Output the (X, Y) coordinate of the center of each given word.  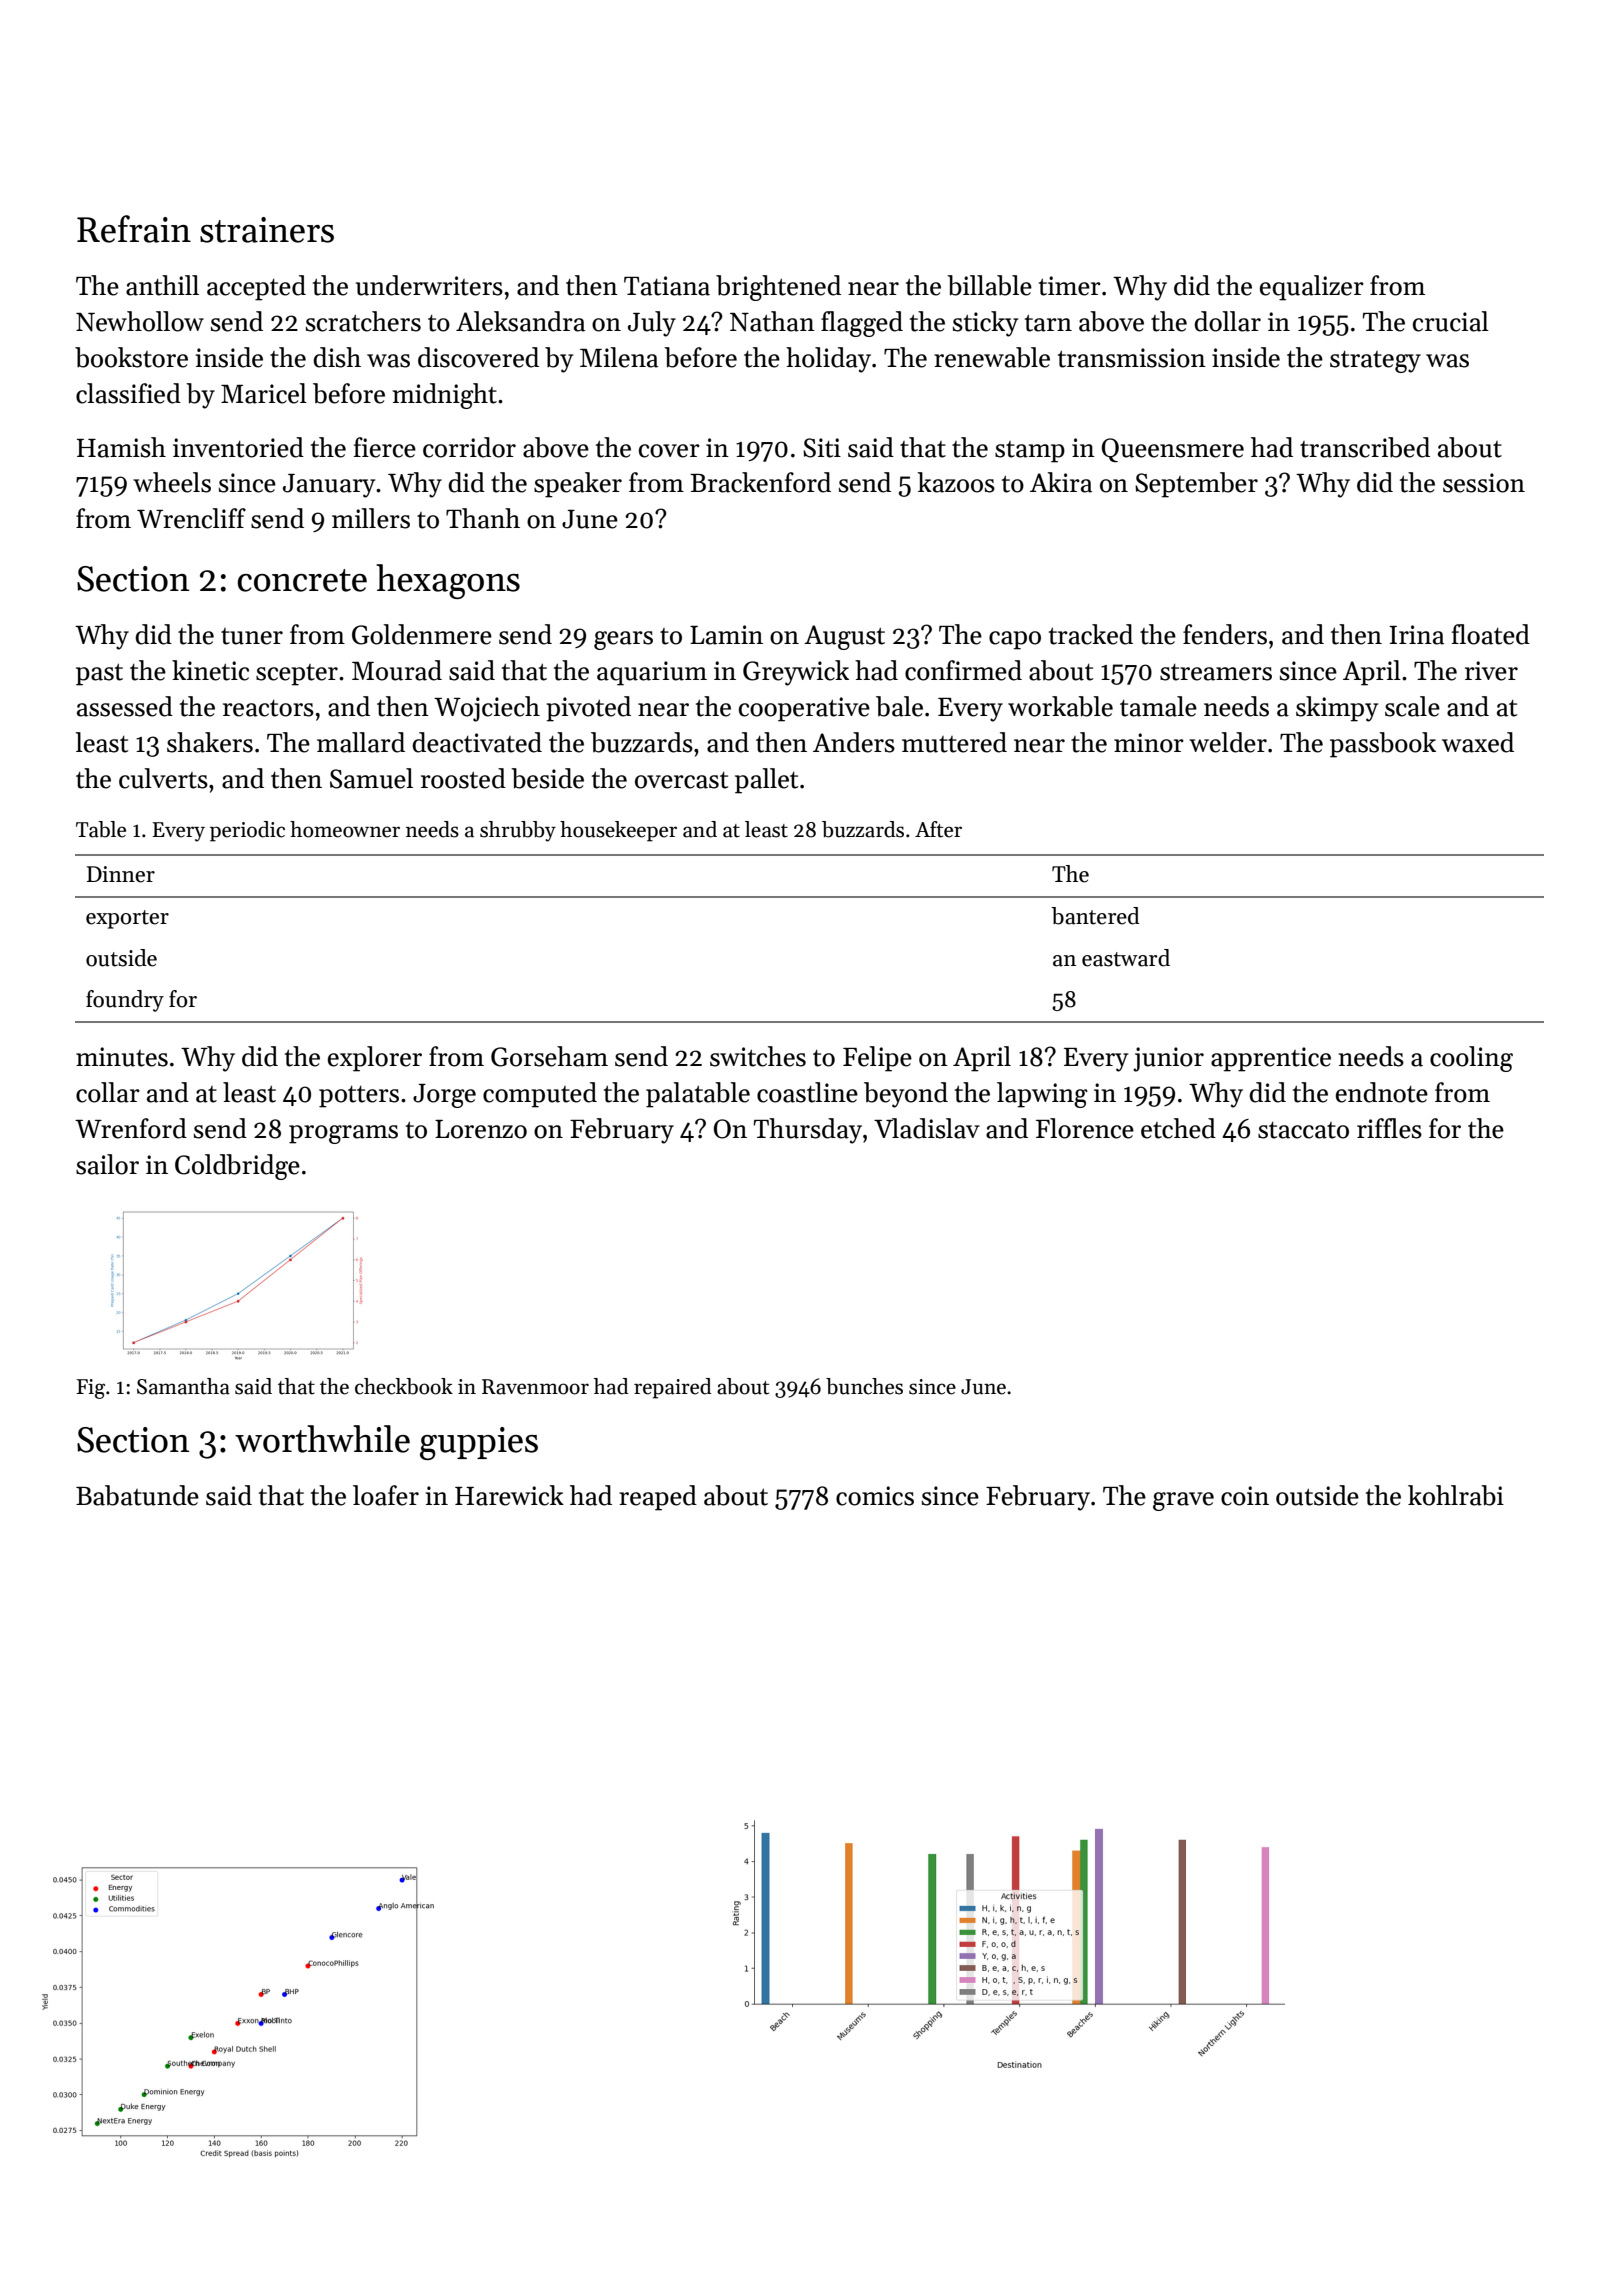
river (1491, 671)
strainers (267, 230)
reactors (268, 708)
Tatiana (667, 286)
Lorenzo (481, 1129)
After (938, 829)
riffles (1389, 1128)
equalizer (1312, 288)
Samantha (183, 1386)
